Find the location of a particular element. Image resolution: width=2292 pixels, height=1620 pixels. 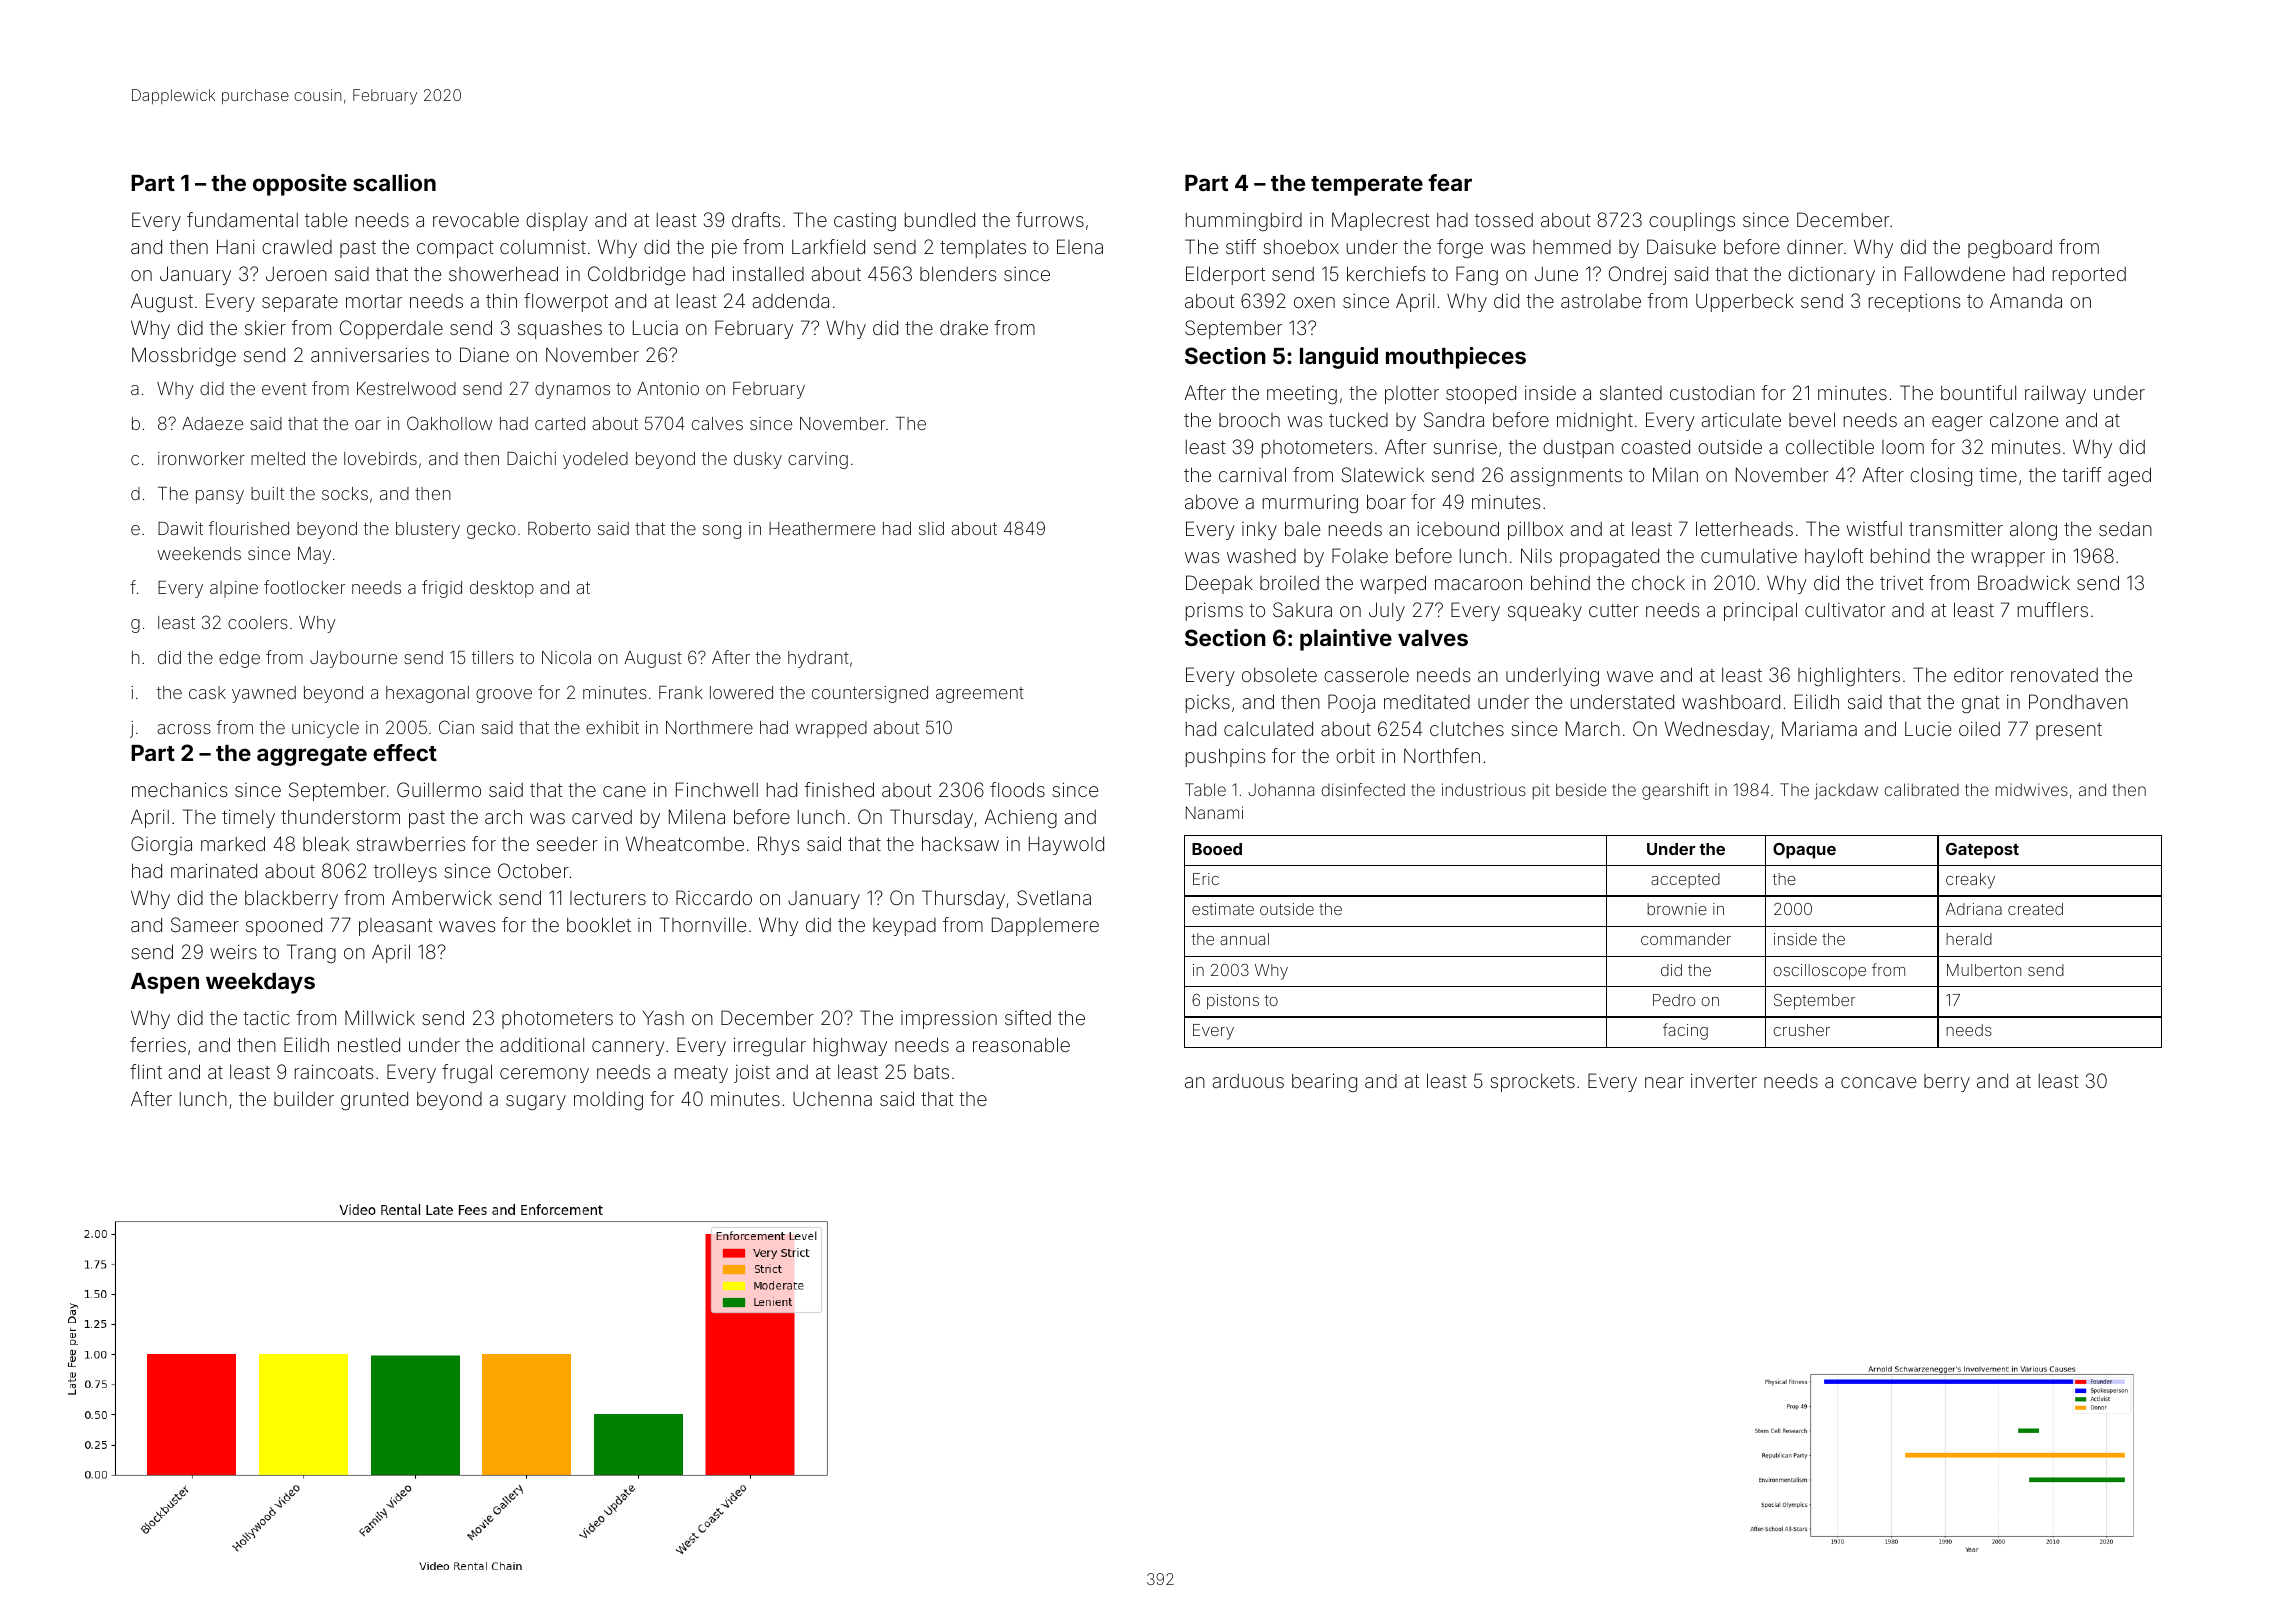

reasonable is located at coordinates (1021, 1044).
